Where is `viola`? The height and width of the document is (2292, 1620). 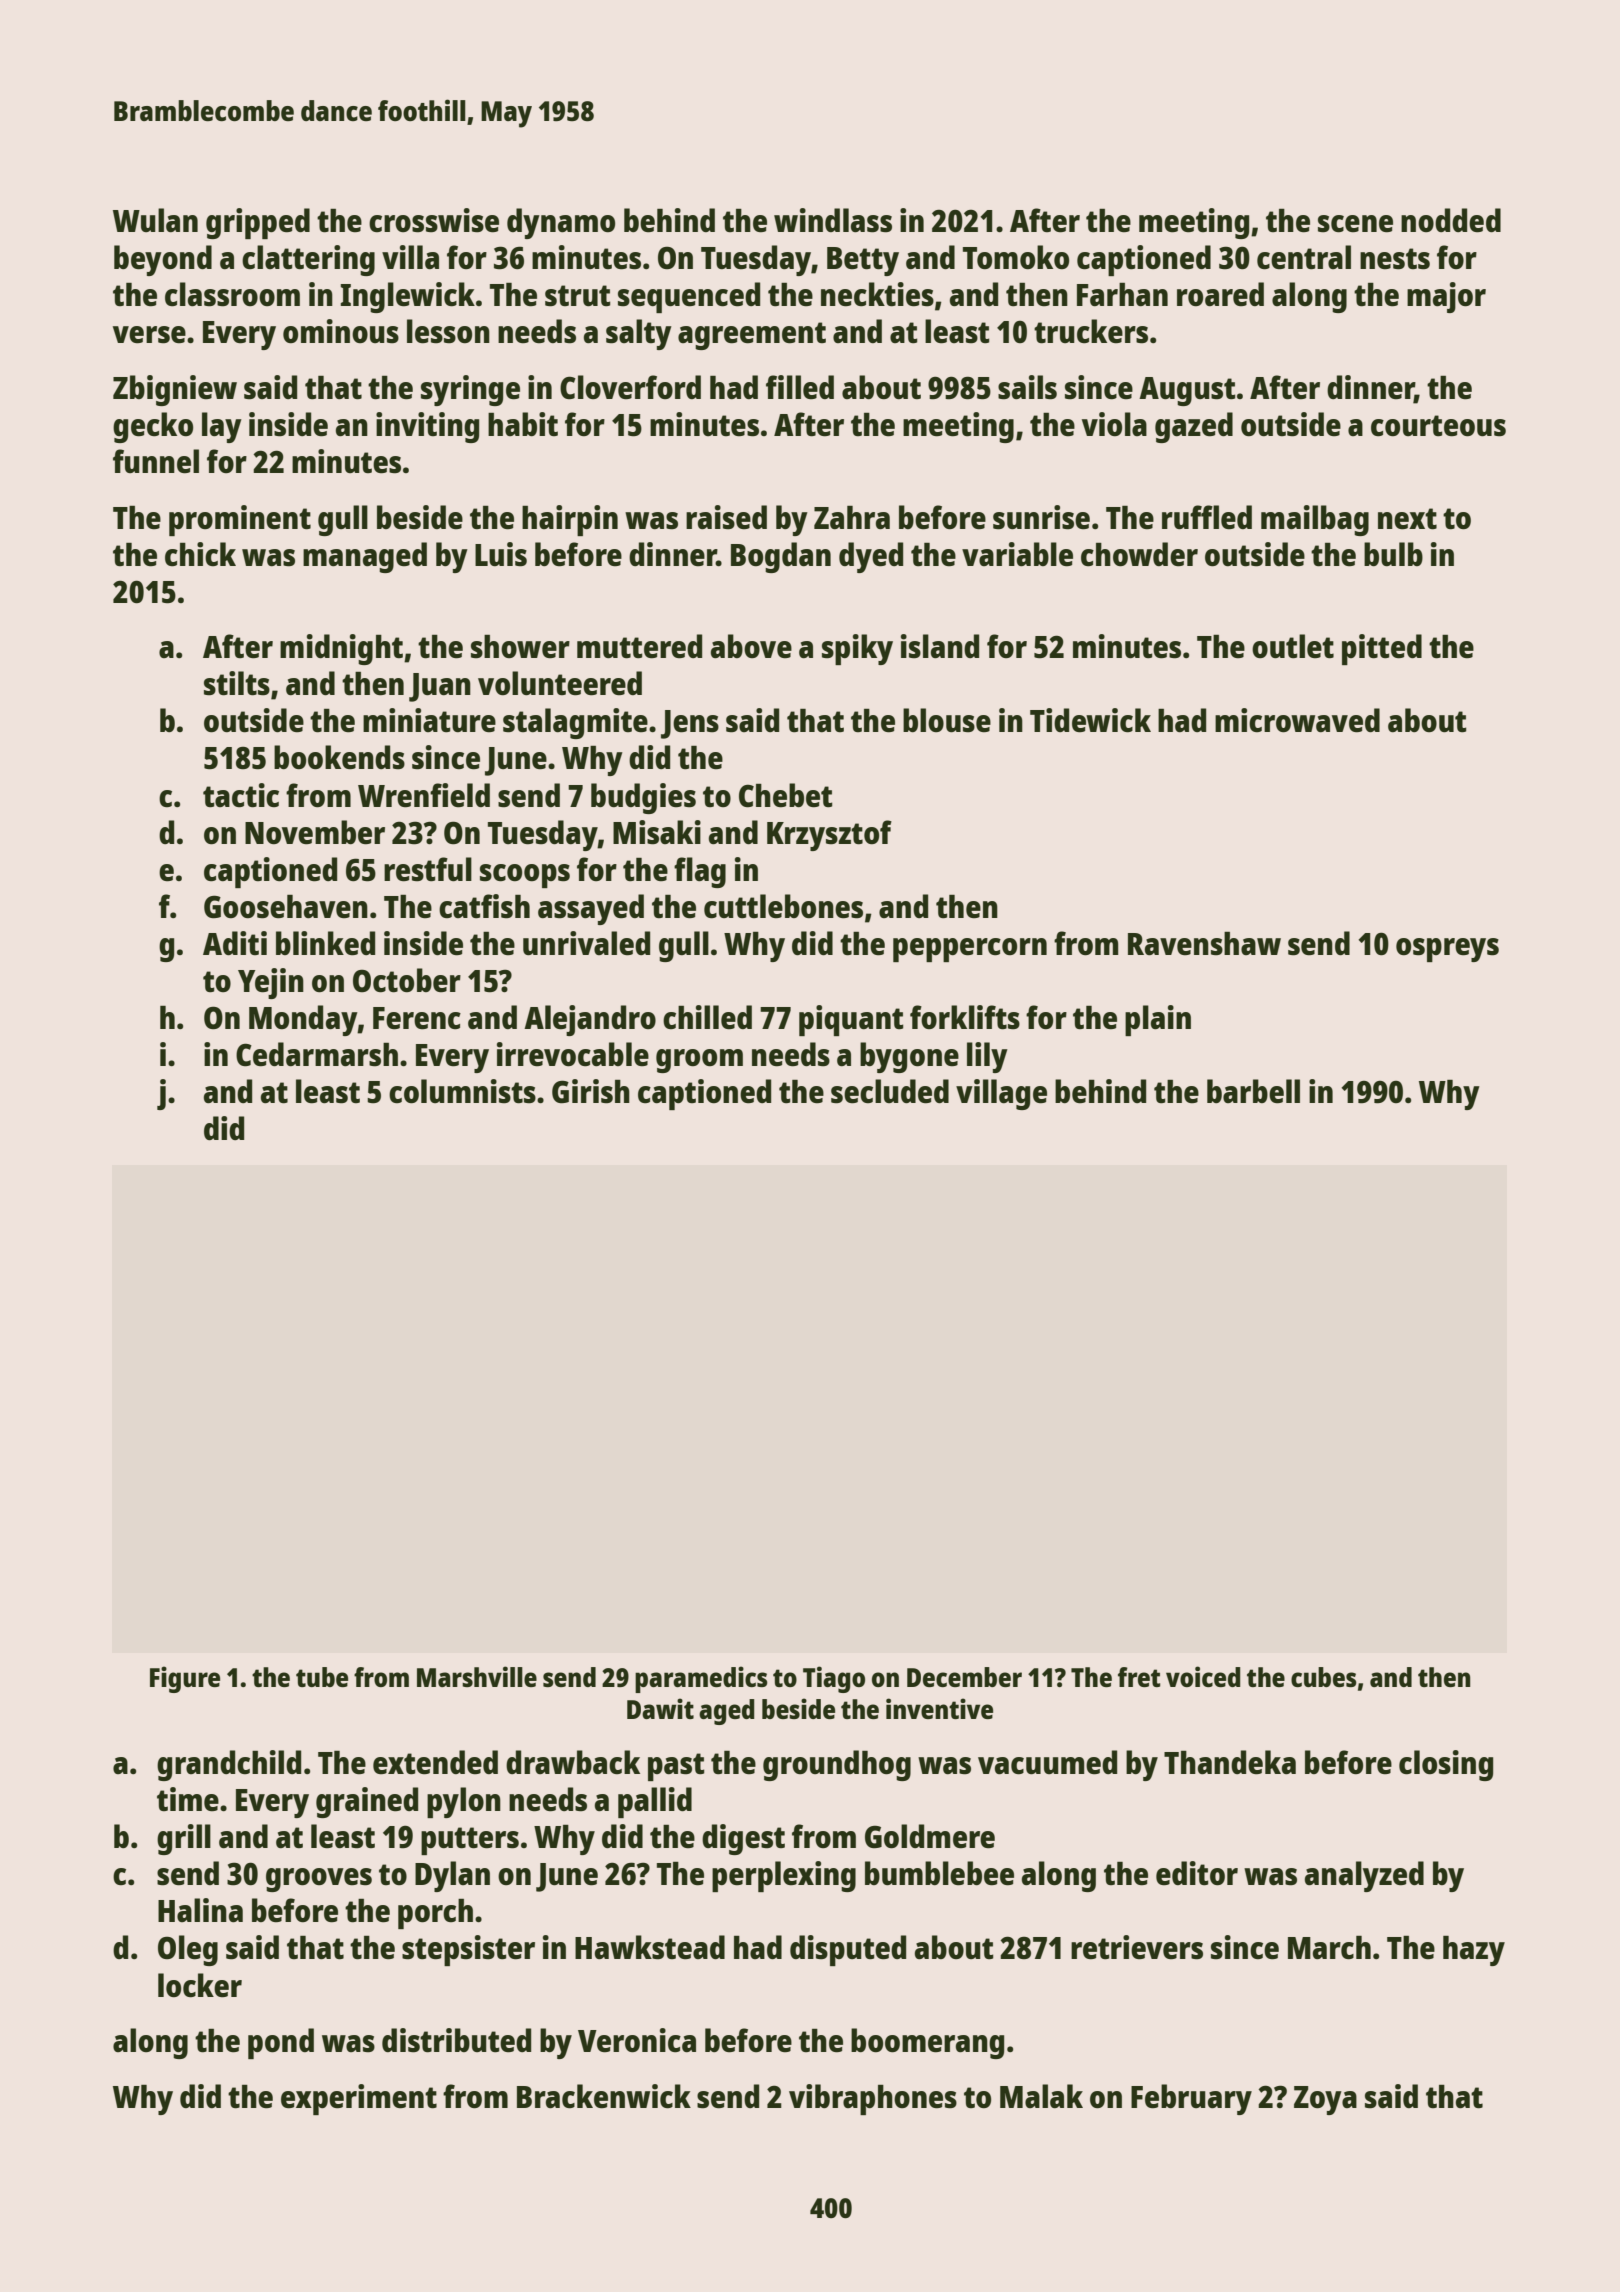
viola is located at coordinates (1114, 424).
